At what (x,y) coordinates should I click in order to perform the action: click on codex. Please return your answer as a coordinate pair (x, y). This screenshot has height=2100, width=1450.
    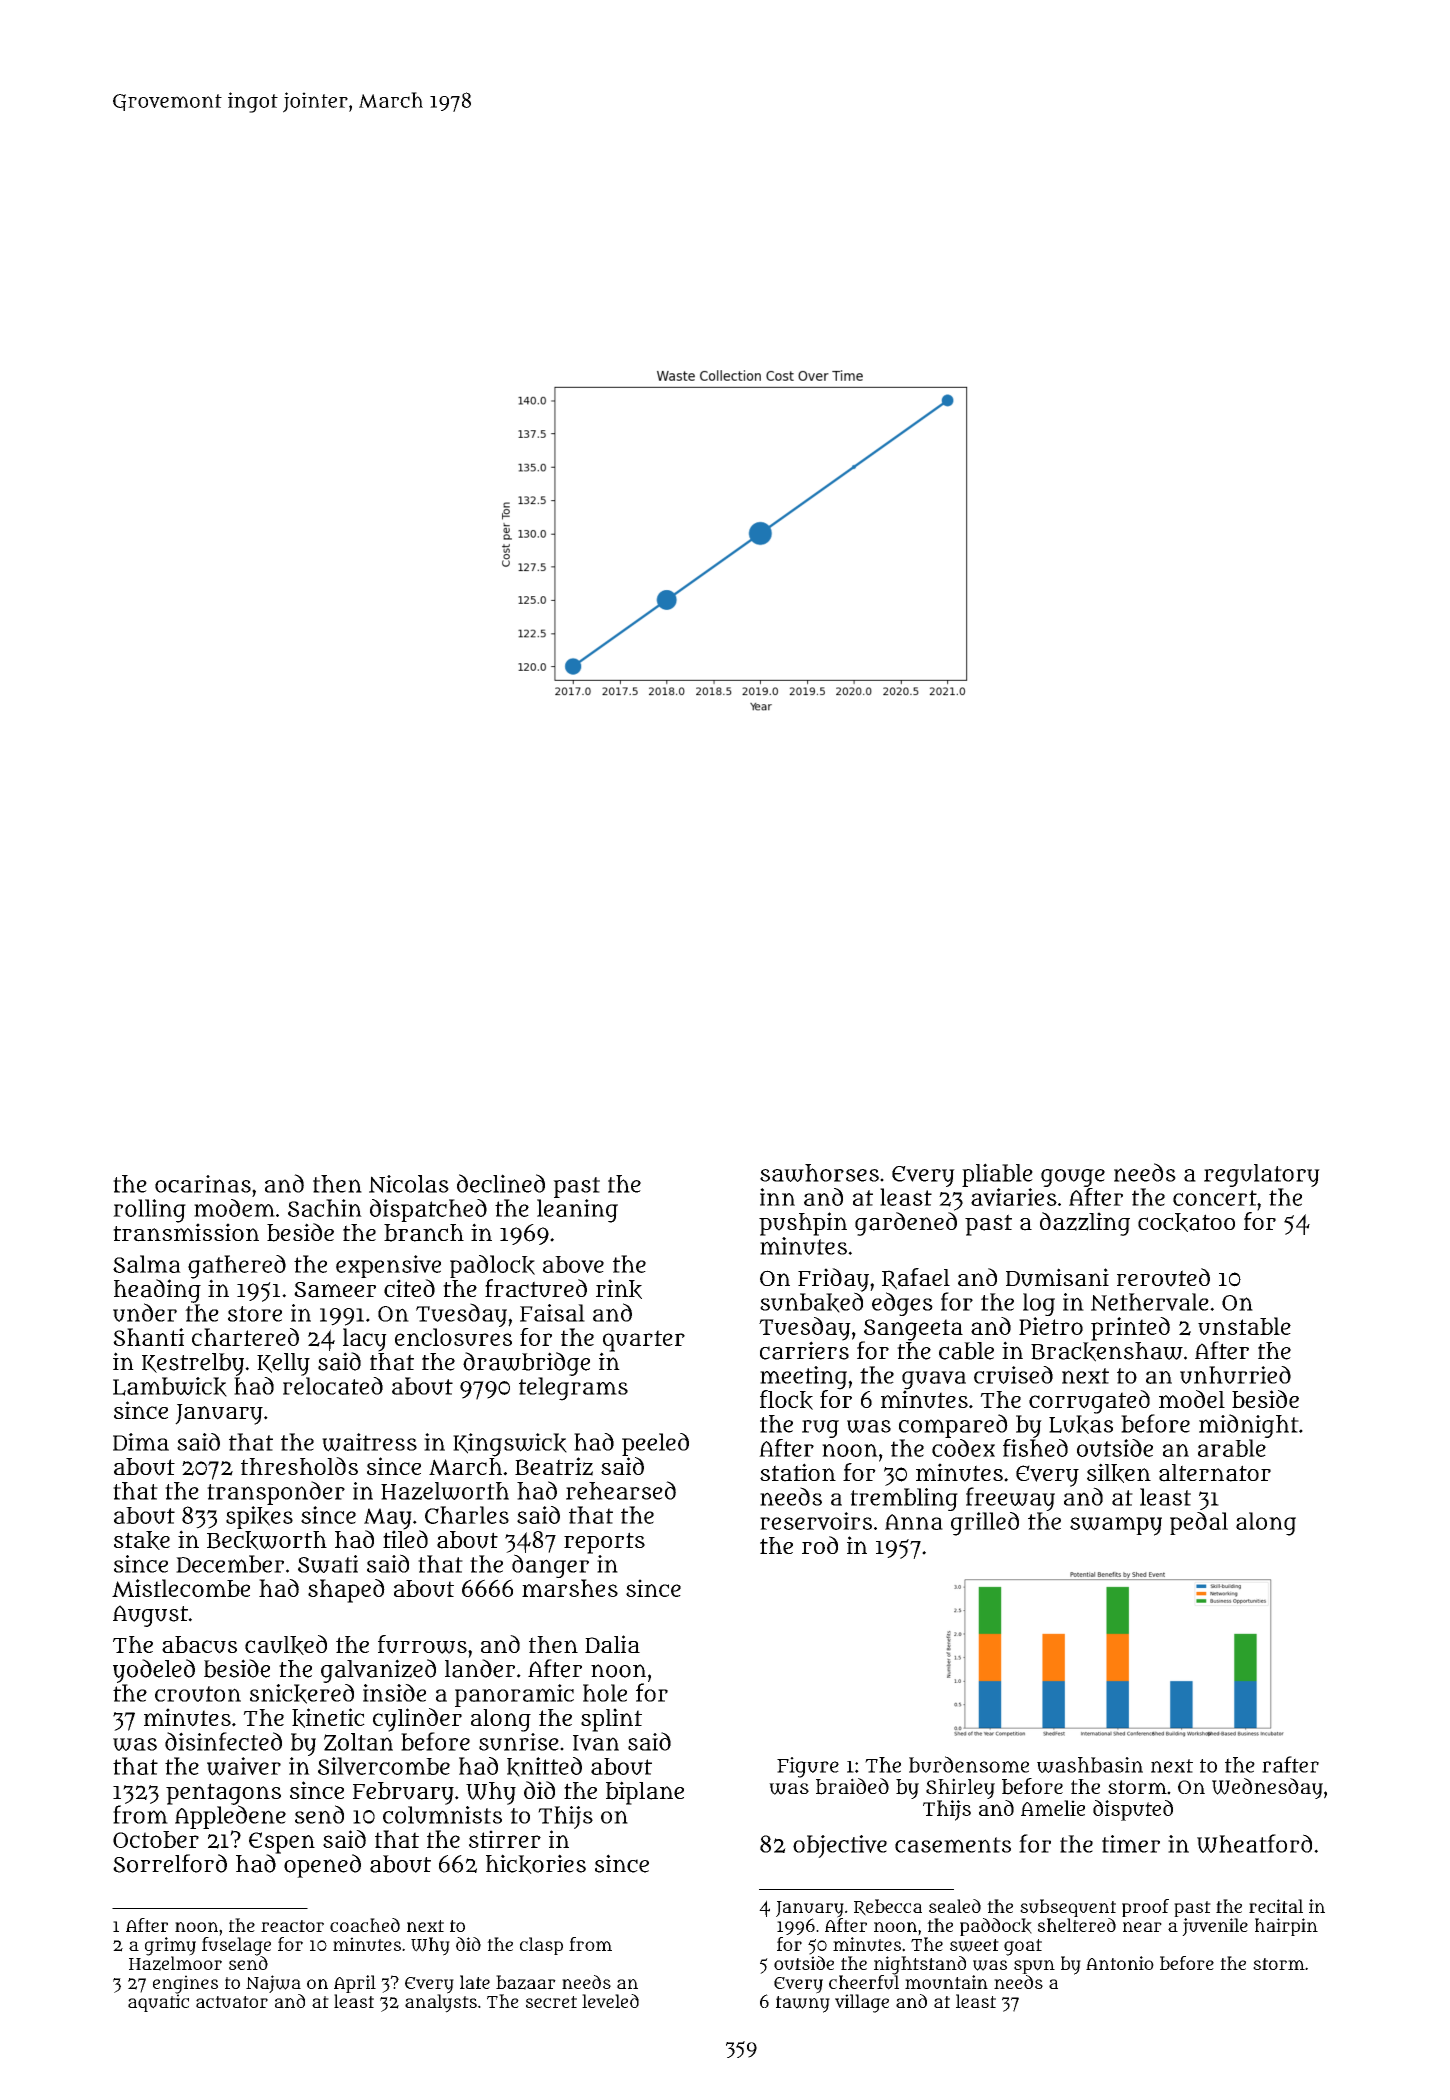
    Looking at the image, I should click on (963, 1448).
